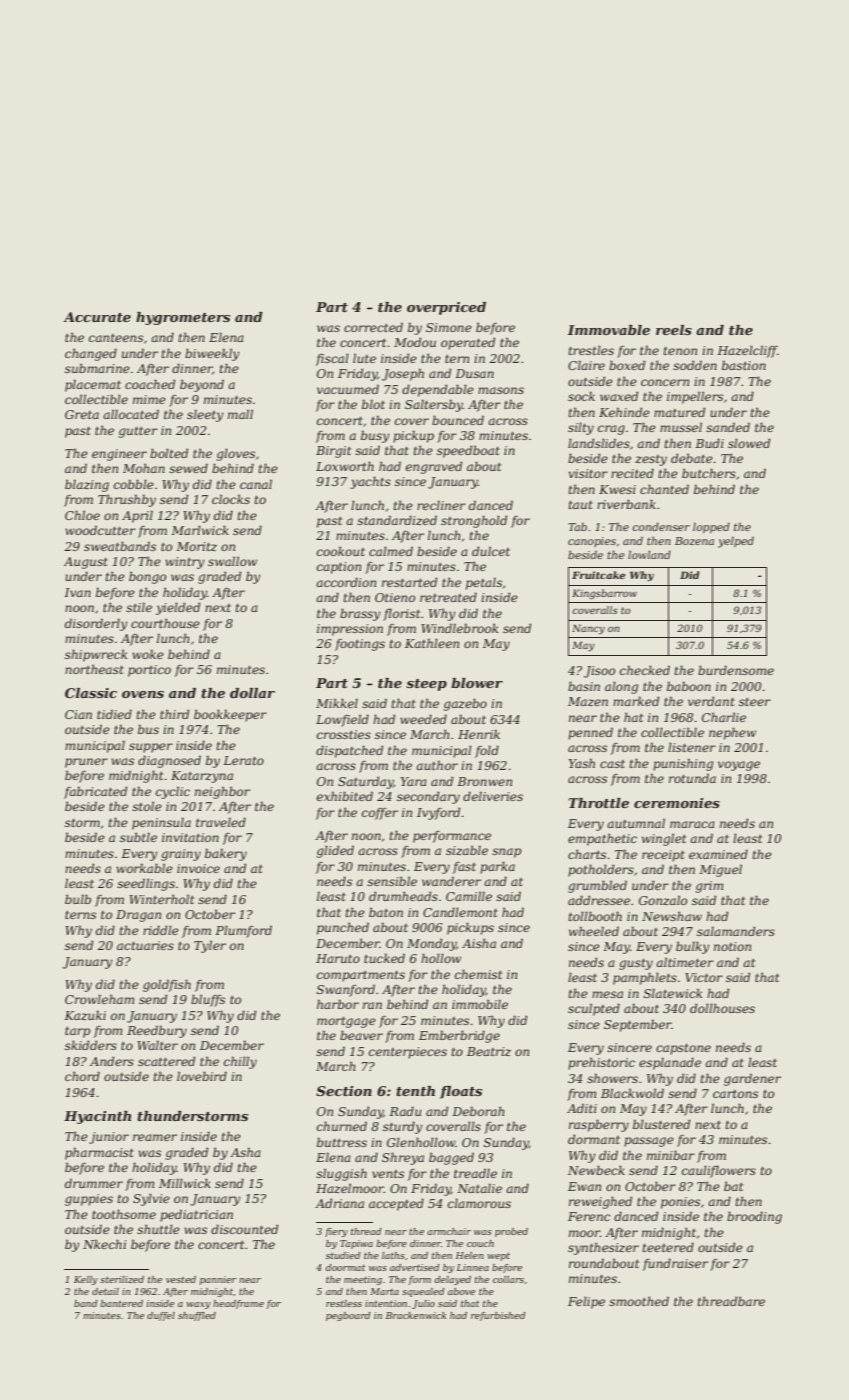  What do you see at coordinates (493, 796) in the page?
I see `deliveries` at bounding box center [493, 796].
